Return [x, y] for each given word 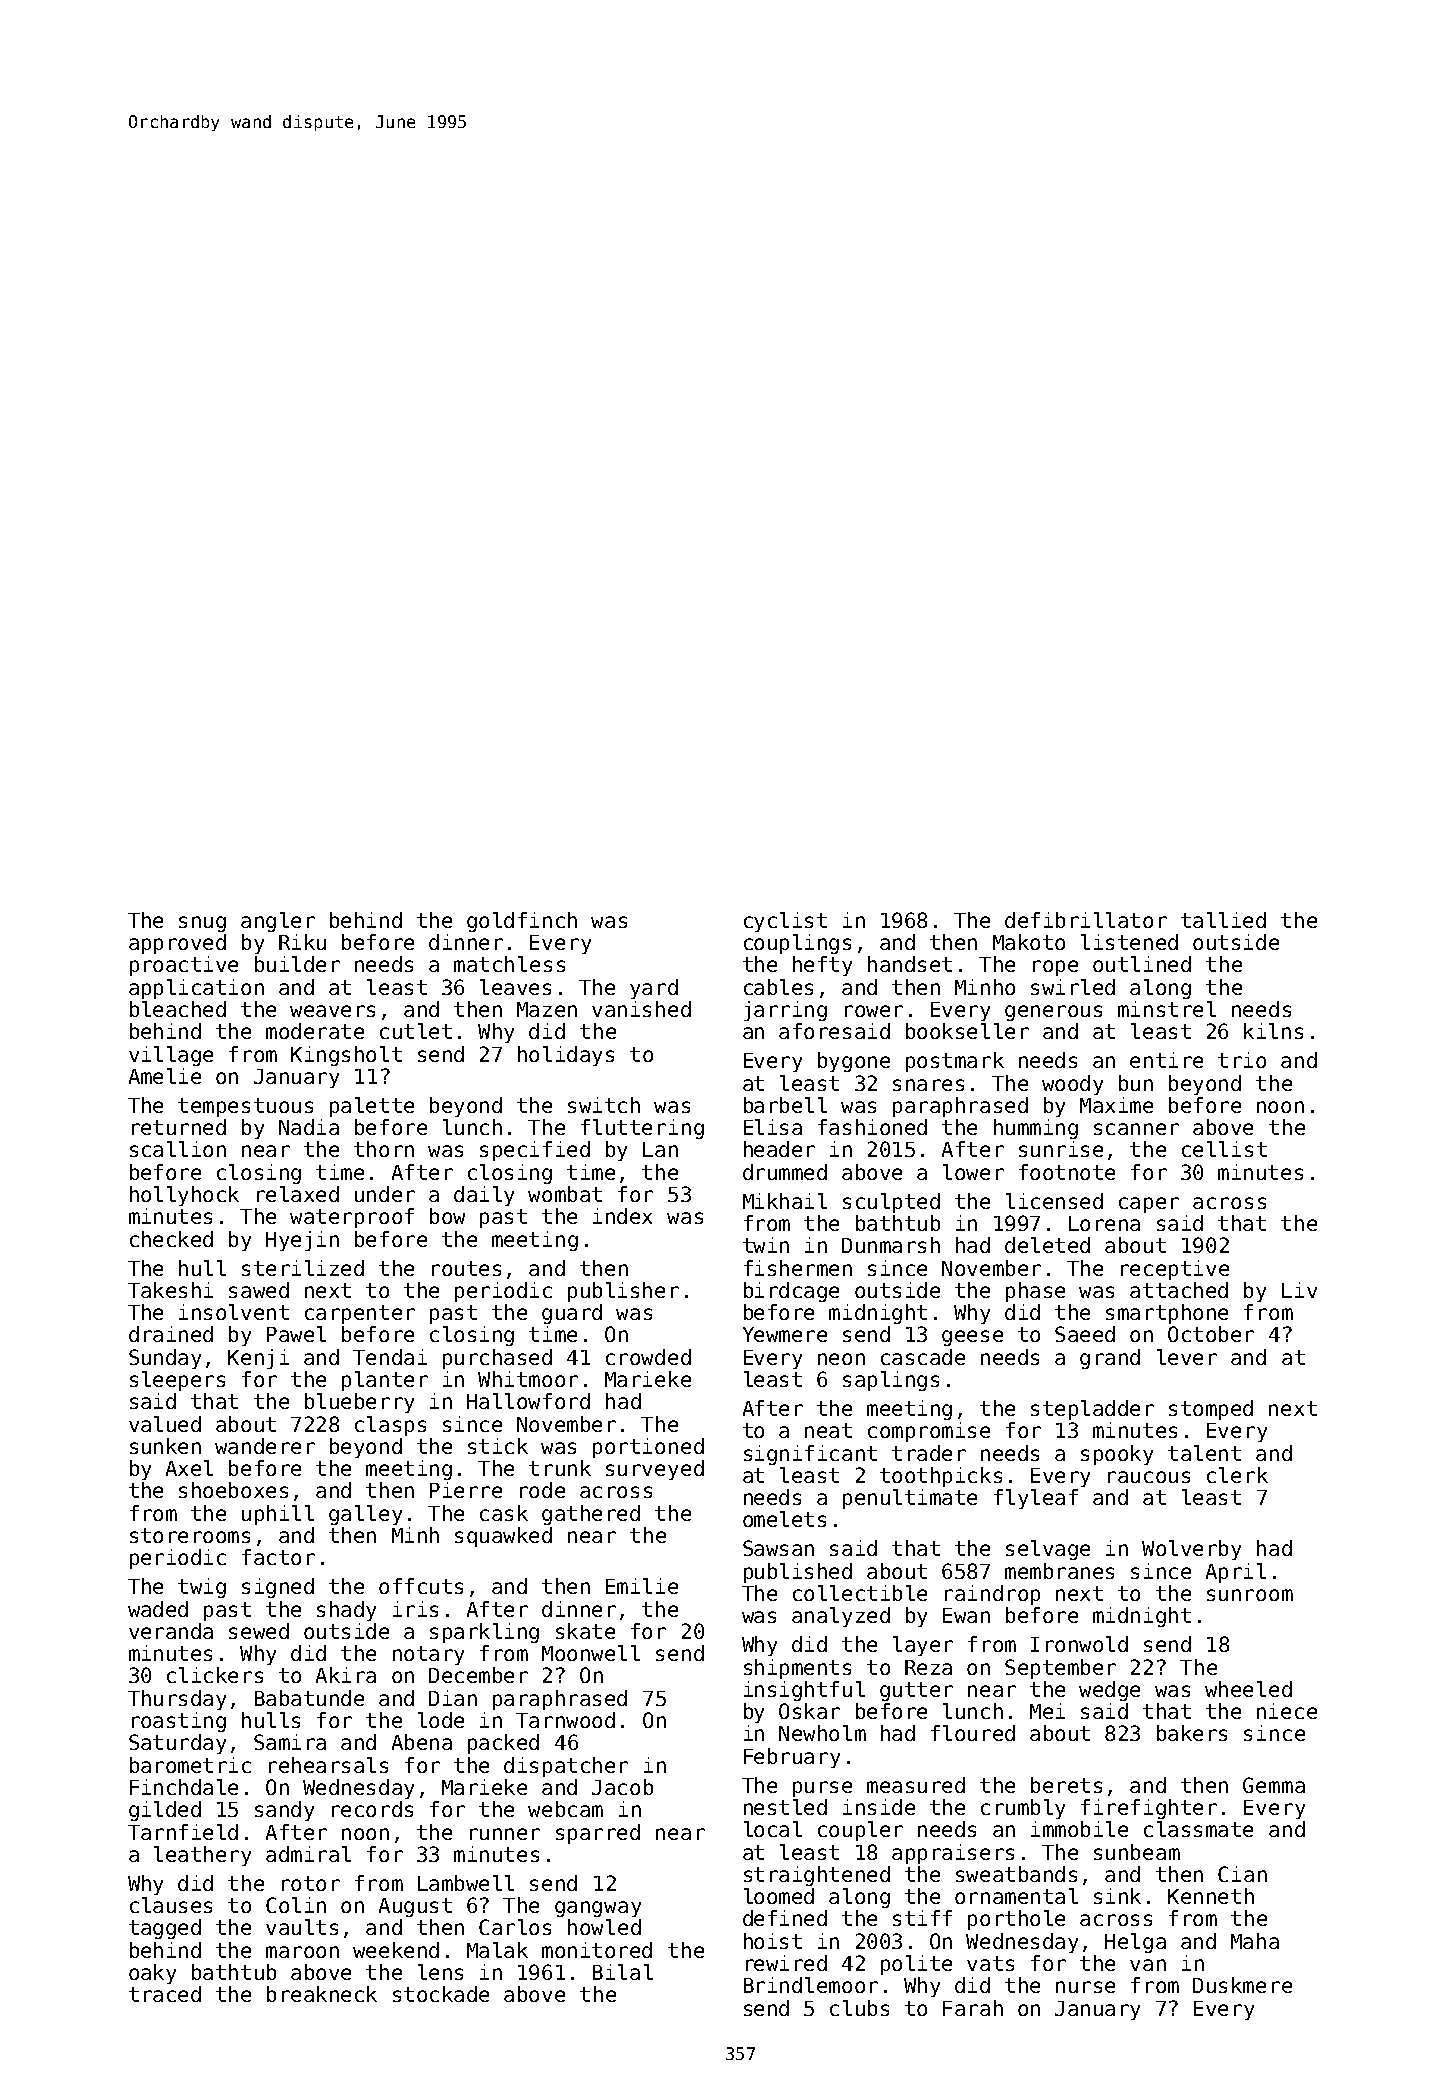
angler [278, 922]
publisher [623, 1292]
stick [498, 1446]
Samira [290, 1742]
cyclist [785, 922]
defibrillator [1086, 920]
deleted [1047, 1245]
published [798, 1573]
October [1211, 1334]
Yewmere [785, 1334]
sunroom [1250, 1595]
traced [165, 1994]
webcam [565, 1809]
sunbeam [1137, 1852]
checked [171, 1239]
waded [158, 1609]
